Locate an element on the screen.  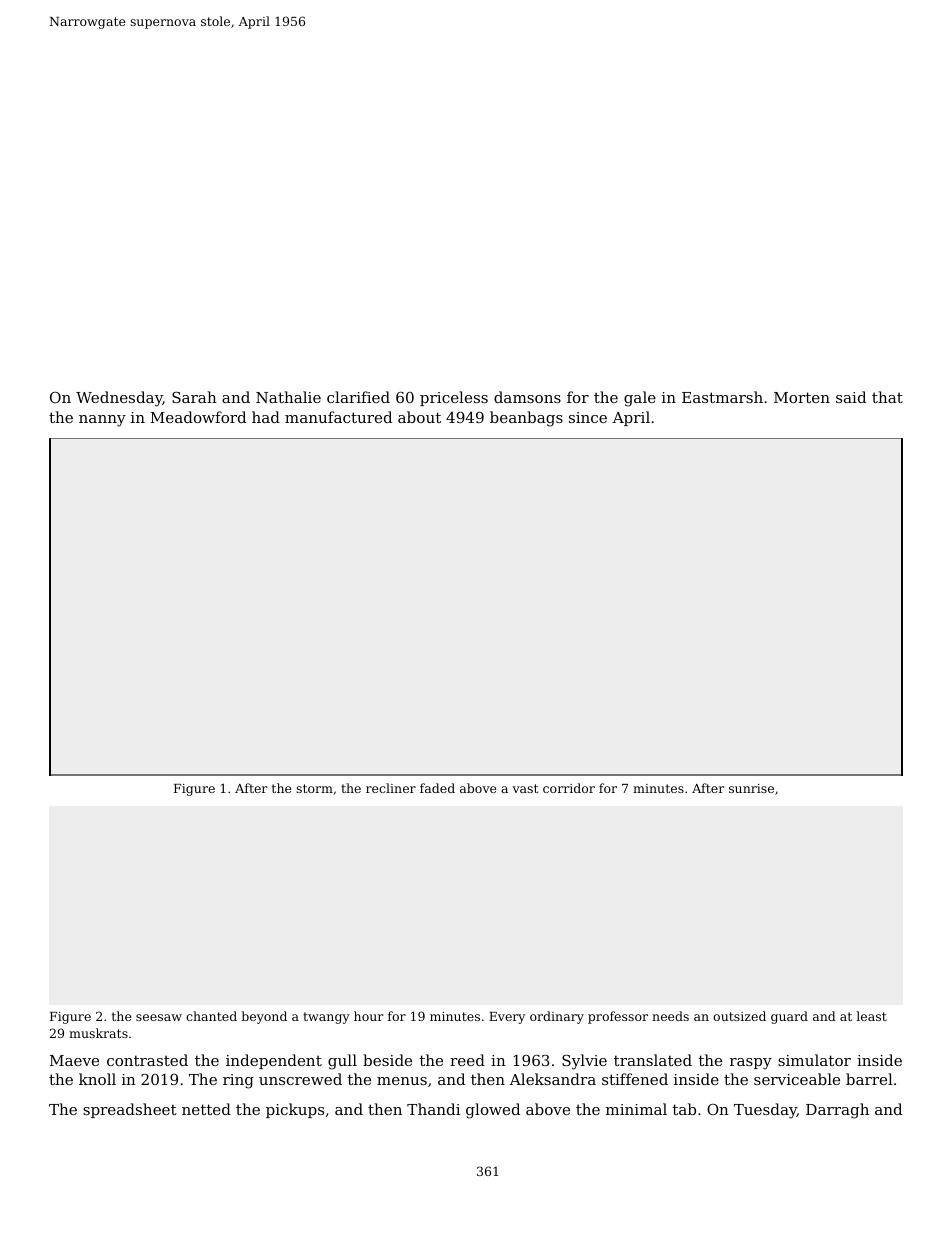
Sarah is located at coordinates (194, 397).
